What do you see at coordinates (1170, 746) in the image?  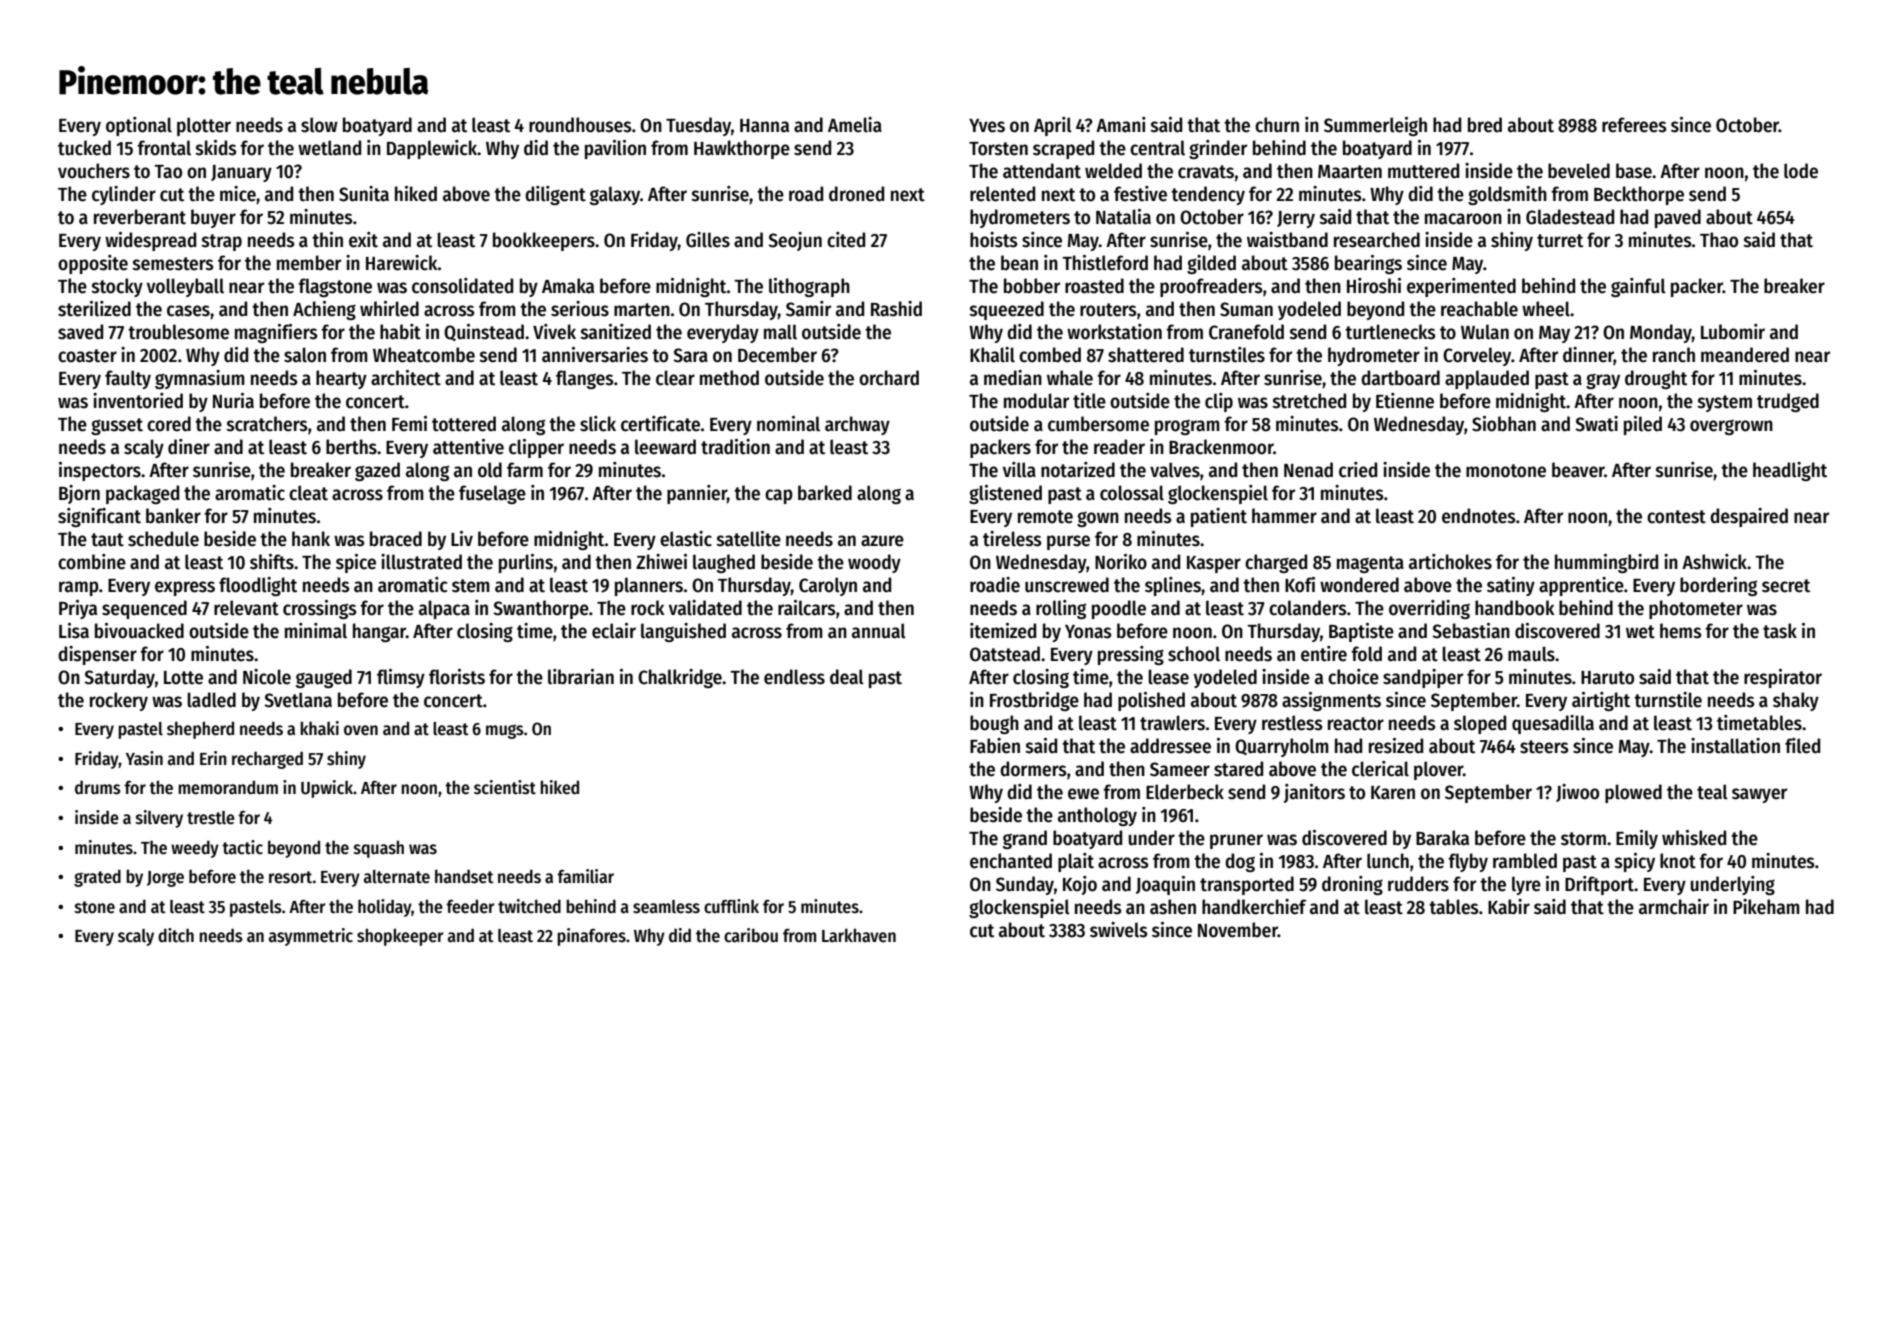 I see `addressee` at bounding box center [1170, 746].
